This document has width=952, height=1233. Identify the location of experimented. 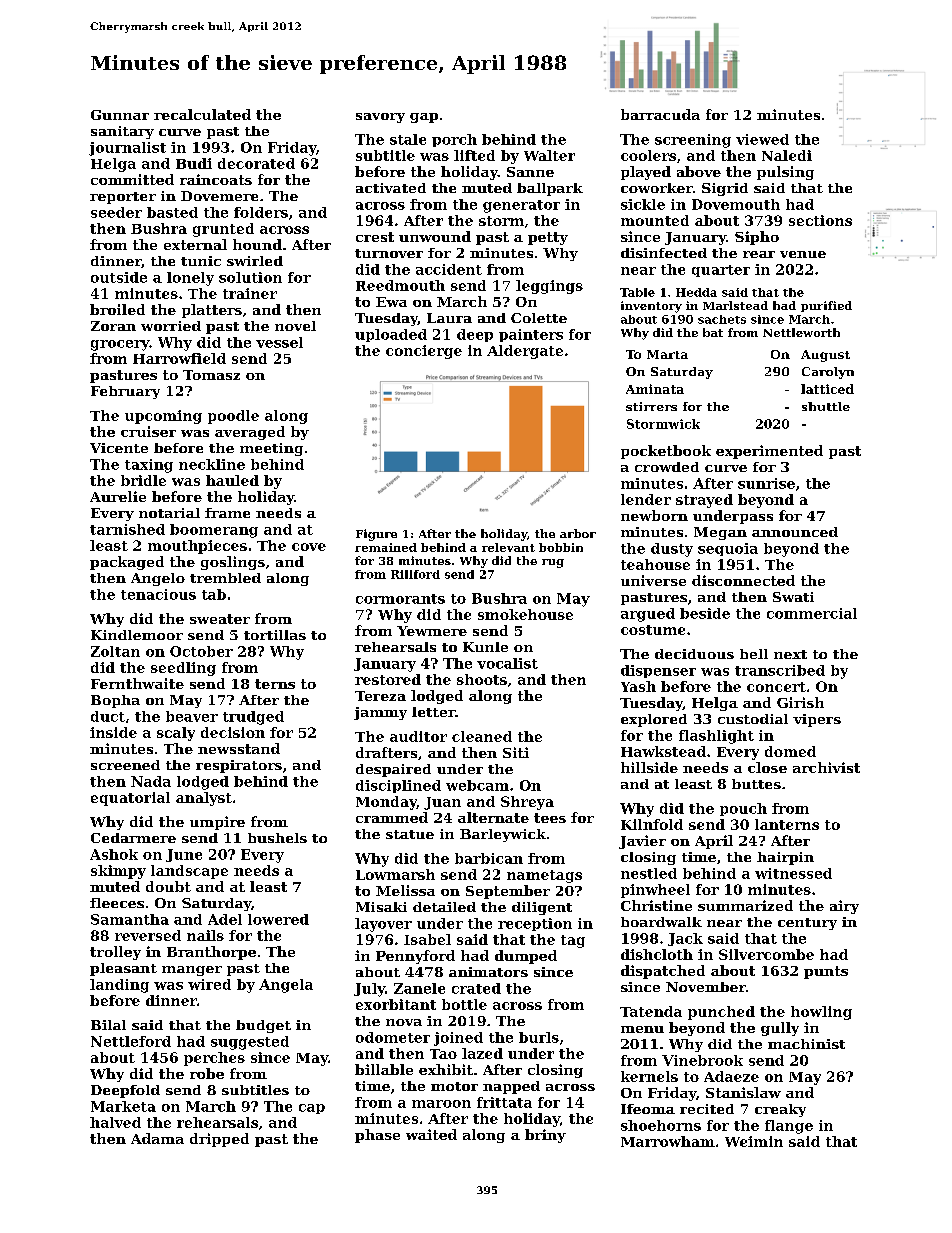
(769, 452).
